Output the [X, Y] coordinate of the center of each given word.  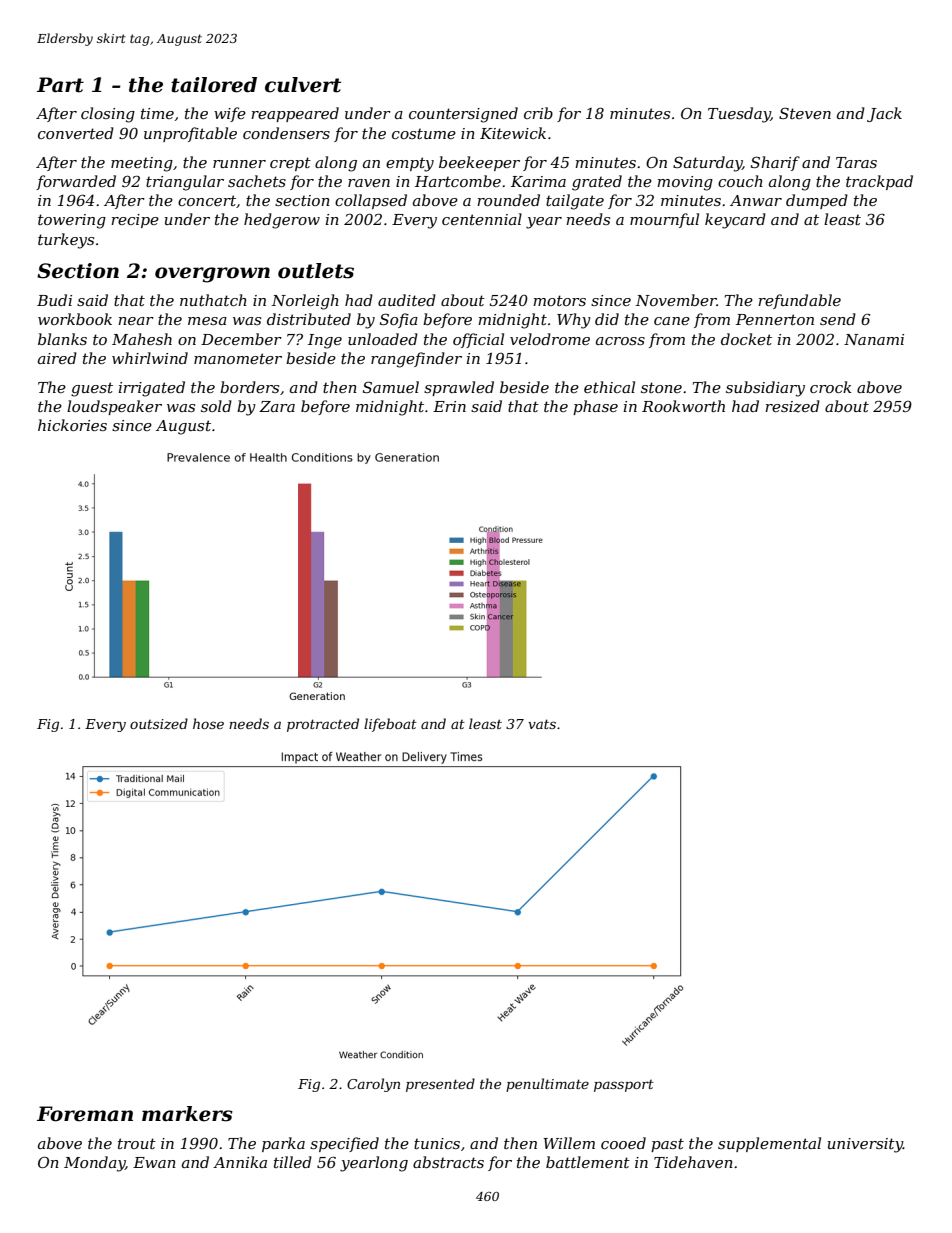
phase [595, 407]
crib [538, 113]
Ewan [154, 1162]
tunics [437, 1143]
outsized [159, 724]
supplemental [769, 1144]
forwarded [76, 182]
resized [792, 406]
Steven [805, 113]
